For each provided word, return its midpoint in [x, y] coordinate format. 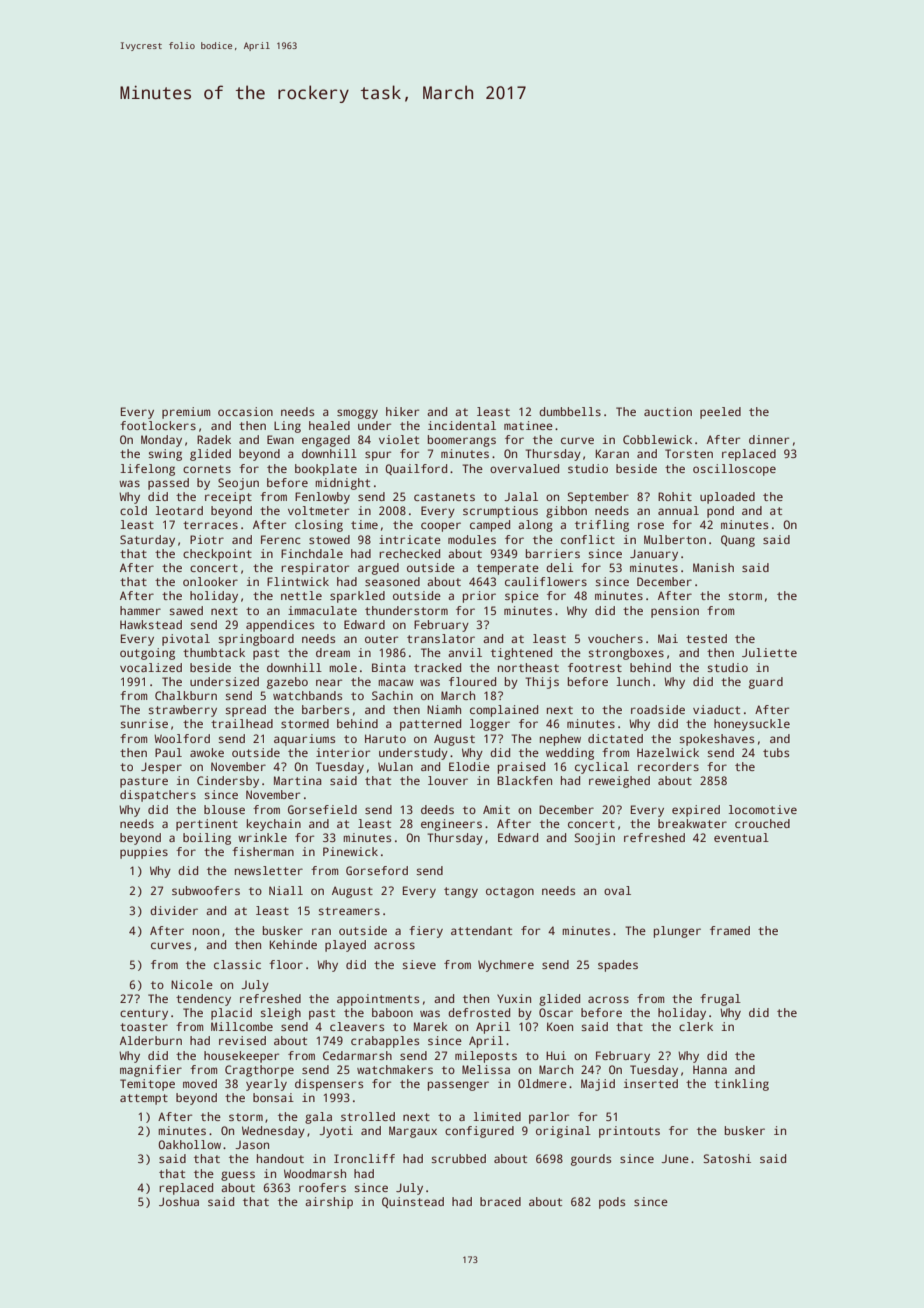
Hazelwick [668, 752]
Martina [298, 780]
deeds [437, 809]
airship [329, 1203]
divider [174, 910]
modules [472, 539]
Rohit [675, 496]
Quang [738, 541]
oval [617, 890]
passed [168, 484]
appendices [280, 626]
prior [479, 597]
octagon [510, 892]
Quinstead [413, 1202]
